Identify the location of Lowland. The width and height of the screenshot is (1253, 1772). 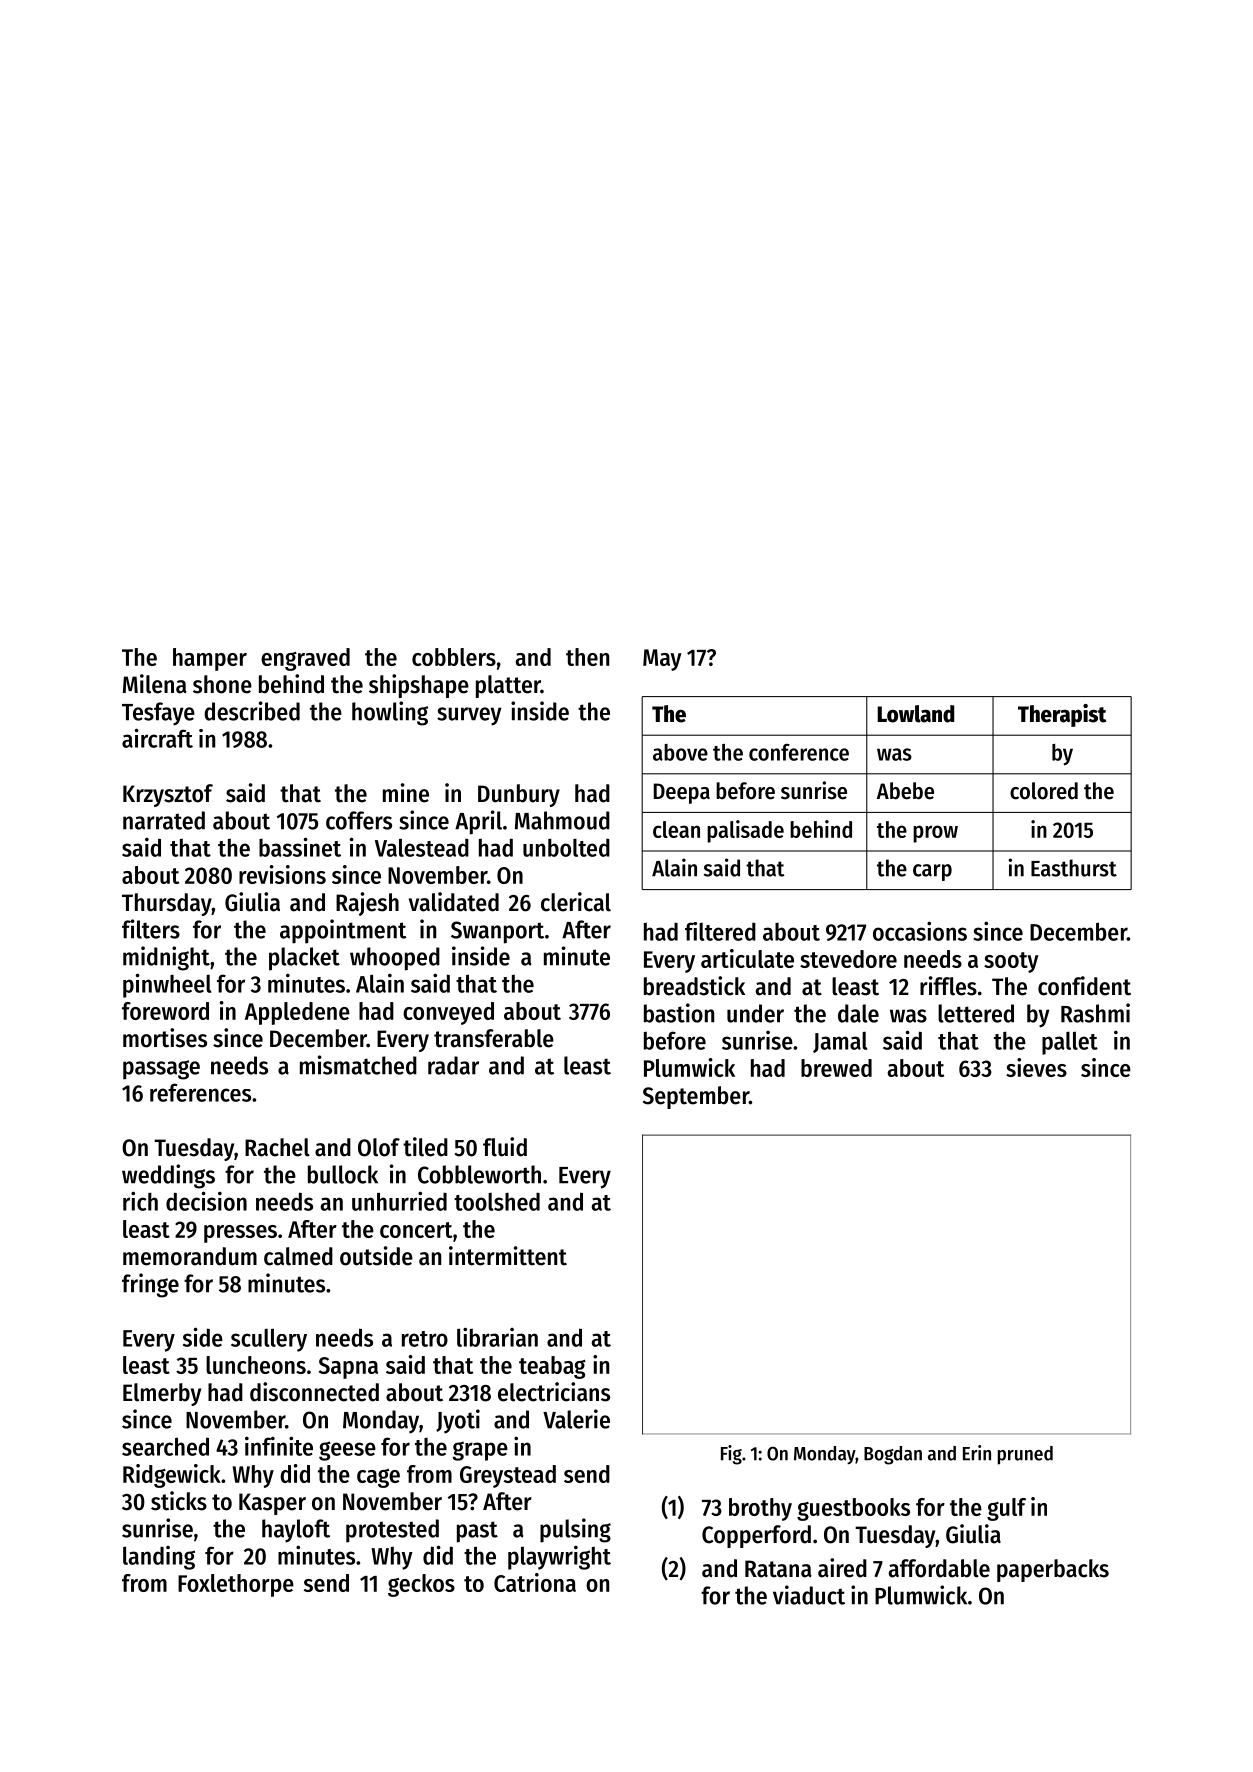
(915, 714).
